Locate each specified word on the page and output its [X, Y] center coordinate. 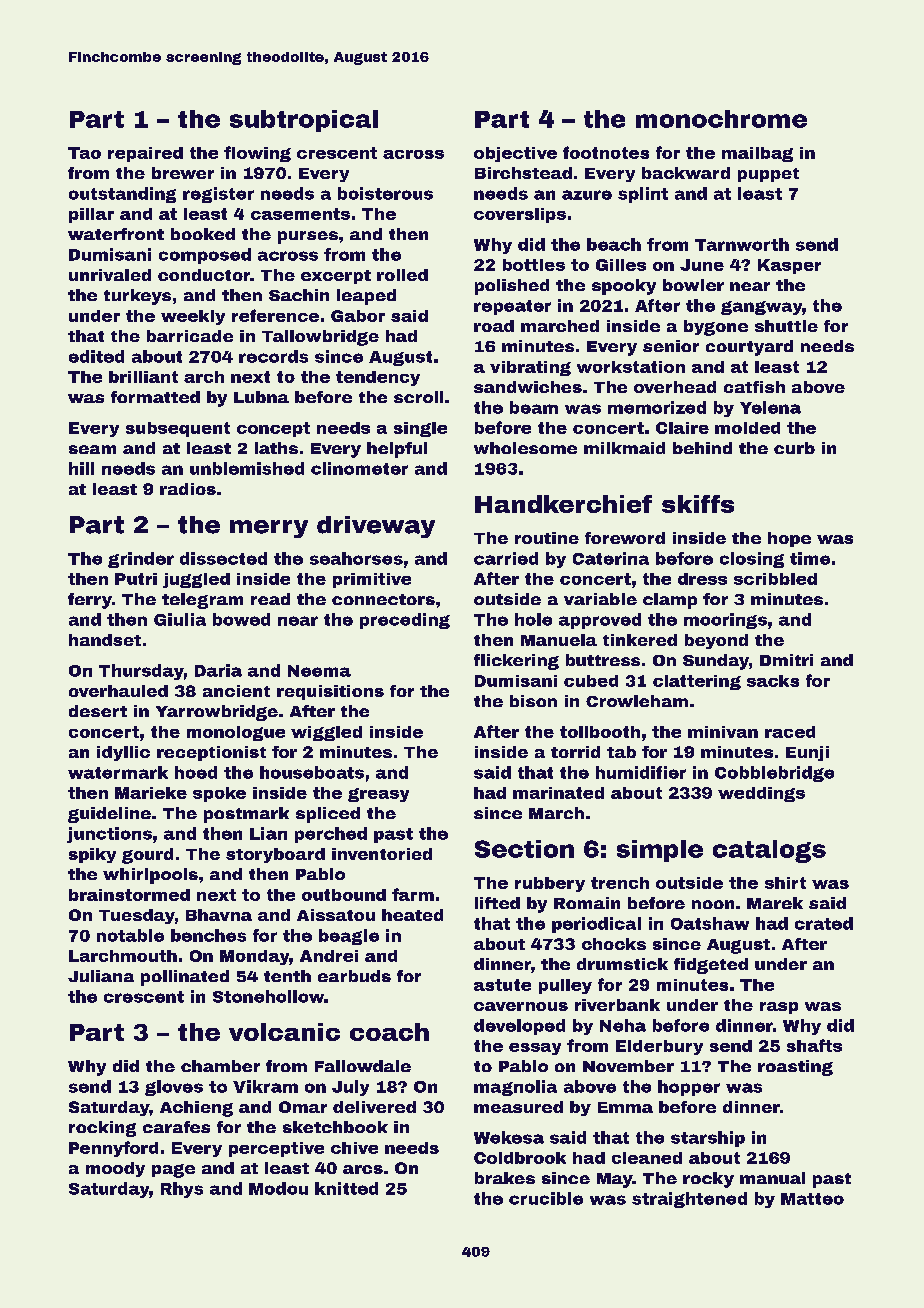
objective [515, 154]
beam [534, 407]
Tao [84, 153]
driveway [376, 527]
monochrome [721, 119]
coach [389, 1032]
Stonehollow [268, 996]
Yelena [770, 407]
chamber [220, 1066]
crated [824, 923]
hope [789, 539]
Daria [218, 670]
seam [92, 449]
